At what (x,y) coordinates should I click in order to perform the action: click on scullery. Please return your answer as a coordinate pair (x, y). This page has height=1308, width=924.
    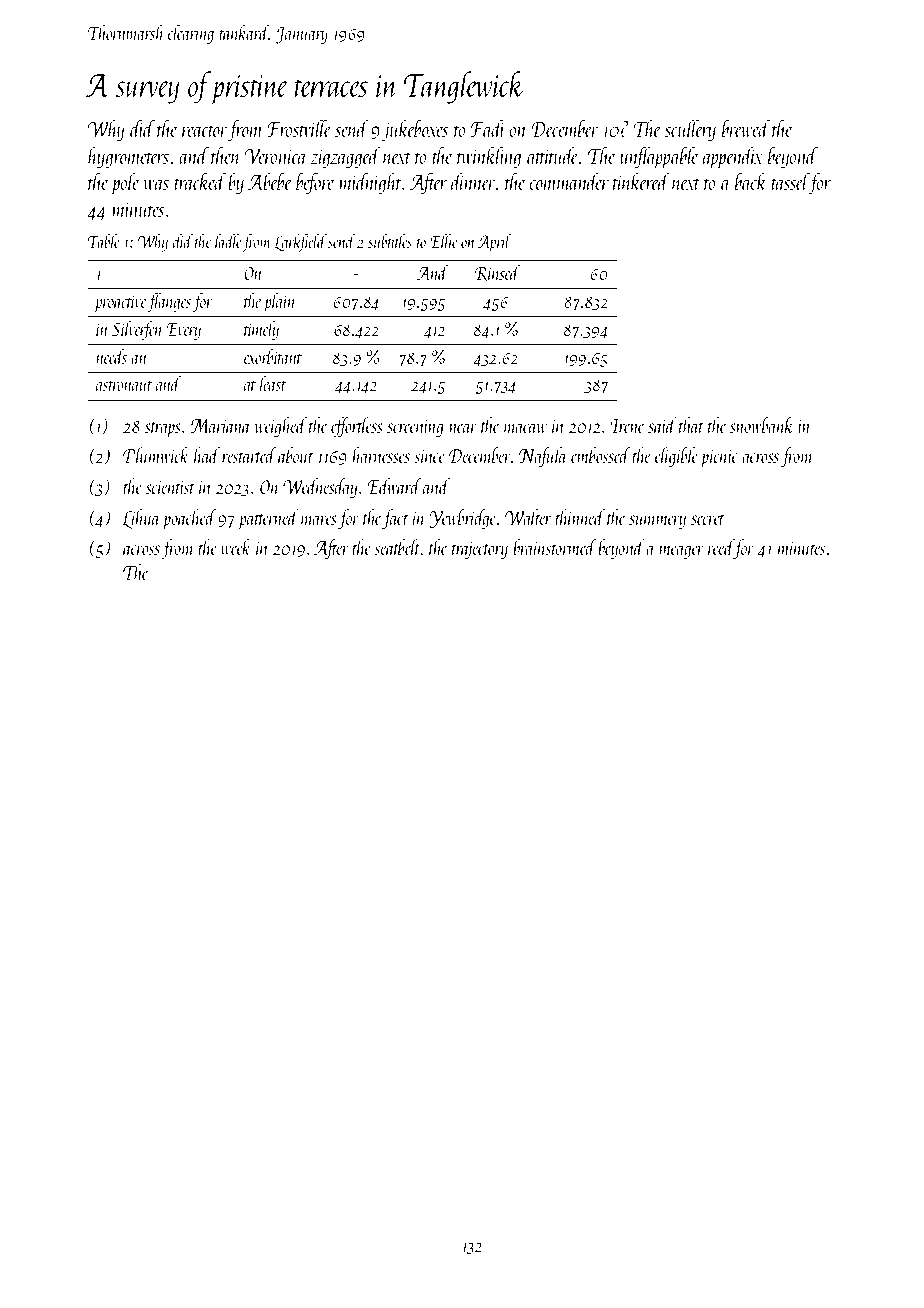
    Looking at the image, I should click on (690, 131).
